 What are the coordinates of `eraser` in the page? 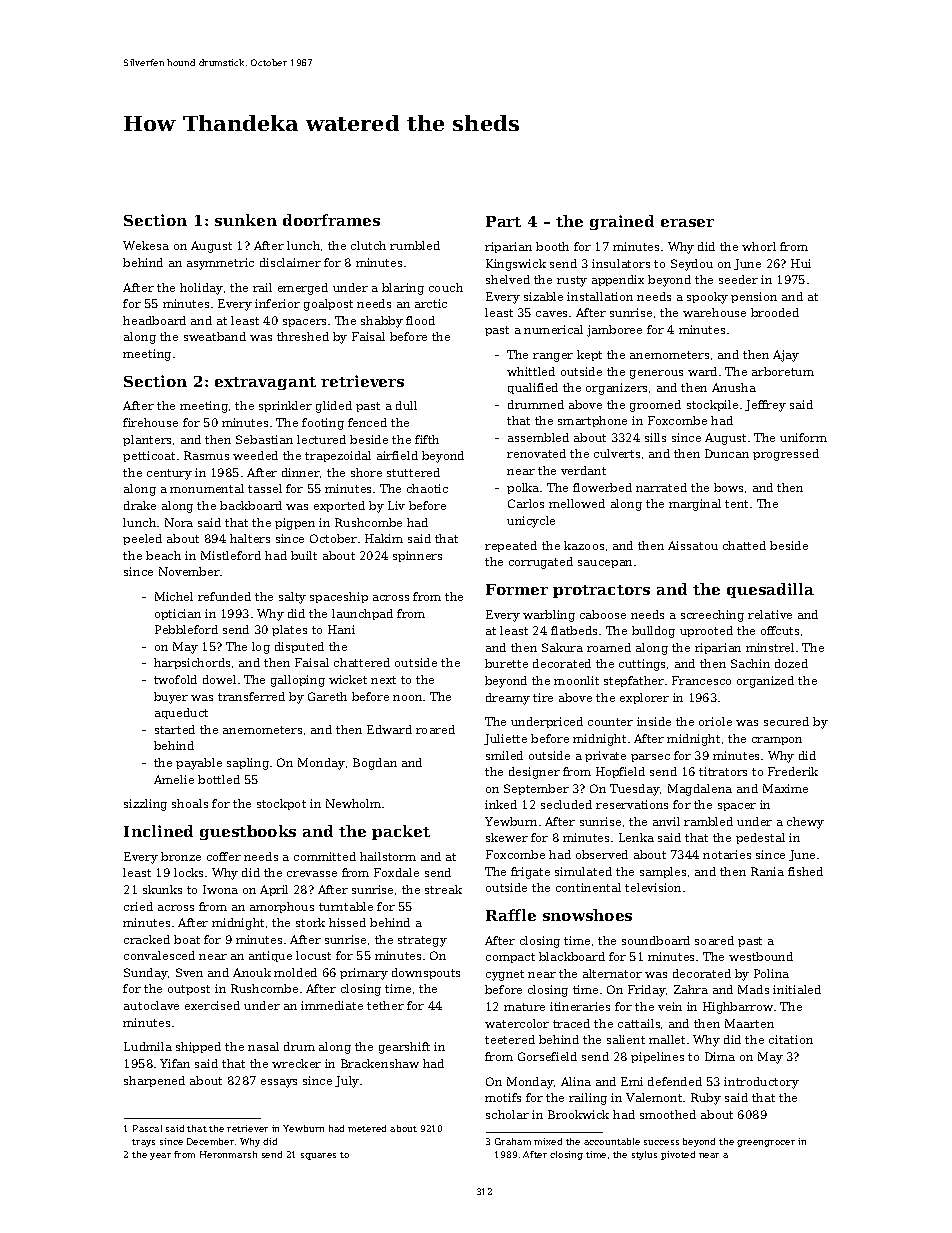 It's located at (687, 223).
